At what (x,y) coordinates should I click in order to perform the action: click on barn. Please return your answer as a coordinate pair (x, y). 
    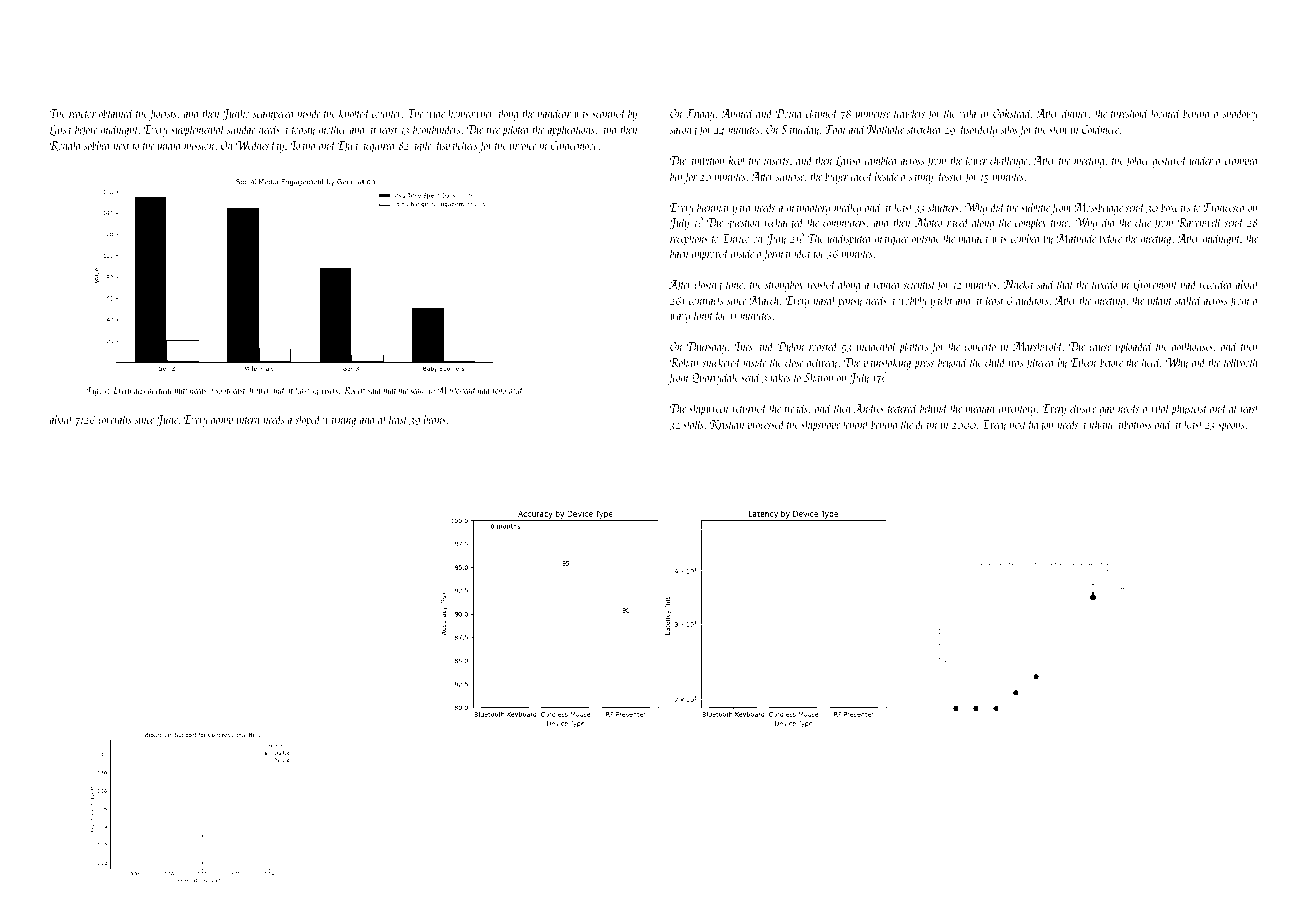
    Looking at the image, I should click on (679, 253).
